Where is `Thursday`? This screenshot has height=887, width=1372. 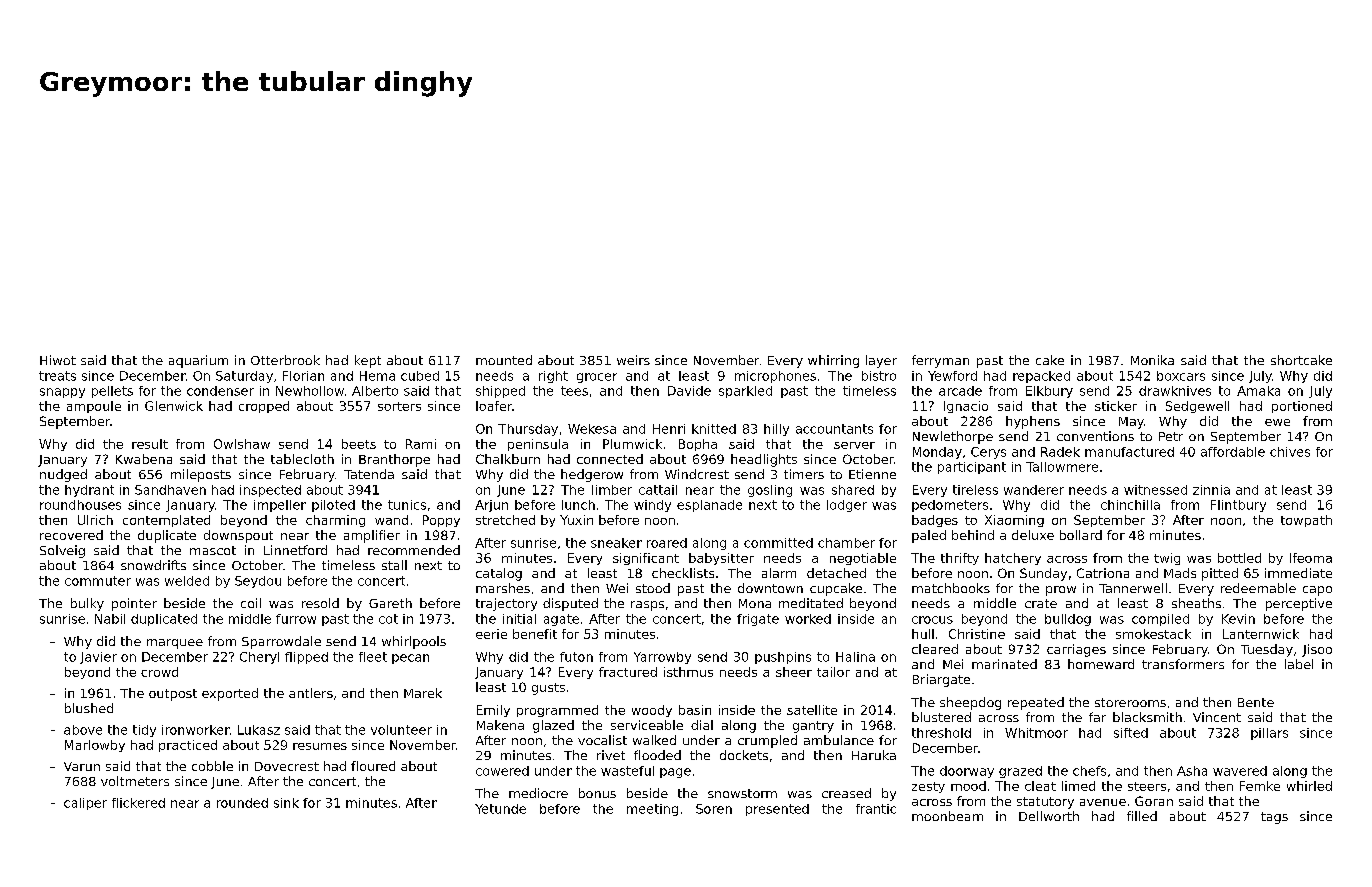 Thursday is located at coordinates (528, 430).
